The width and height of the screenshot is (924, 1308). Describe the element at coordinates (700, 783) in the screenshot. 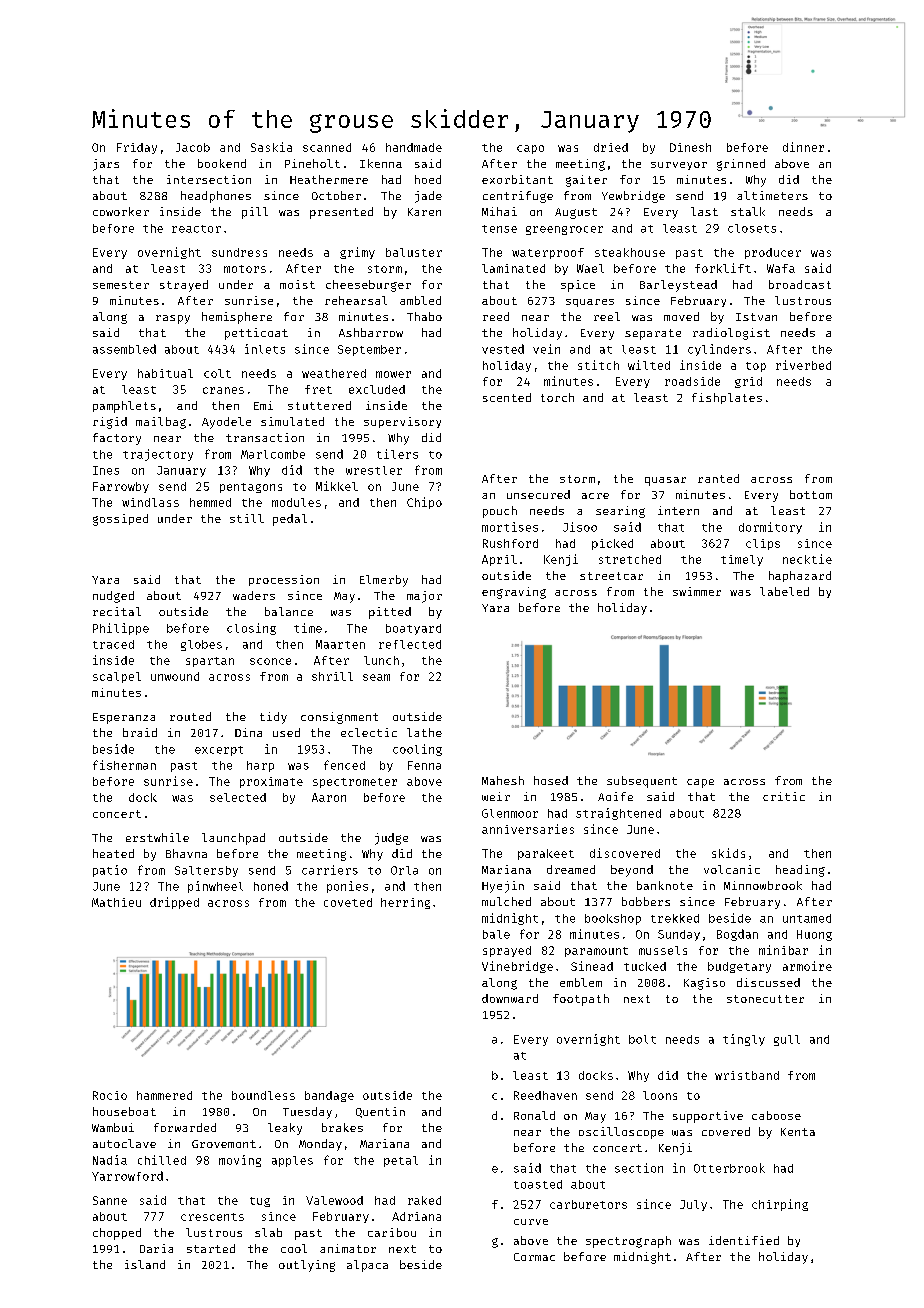

I see `cape` at that location.
